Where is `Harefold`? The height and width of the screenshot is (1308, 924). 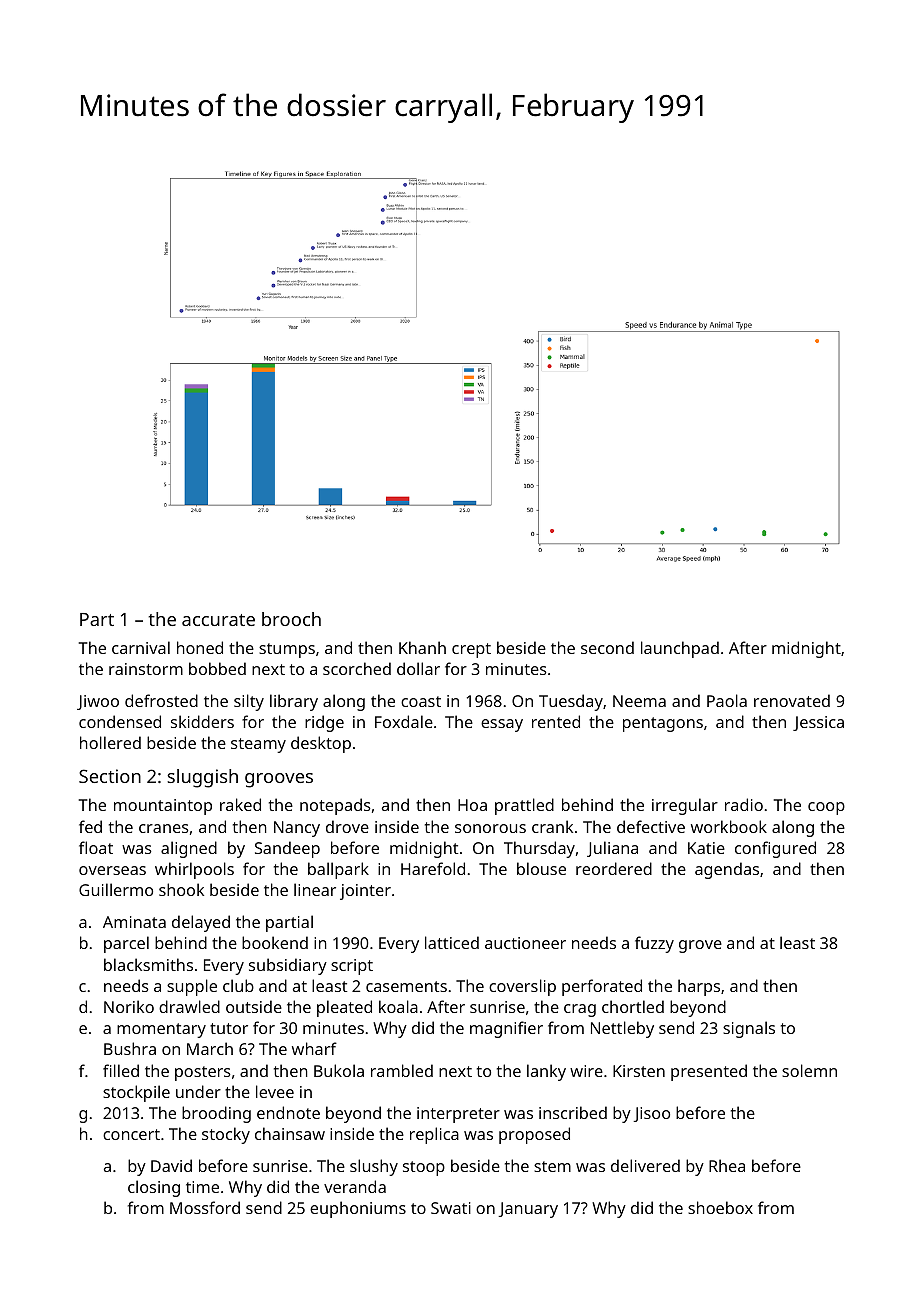 Harefold is located at coordinates (433, 868).
